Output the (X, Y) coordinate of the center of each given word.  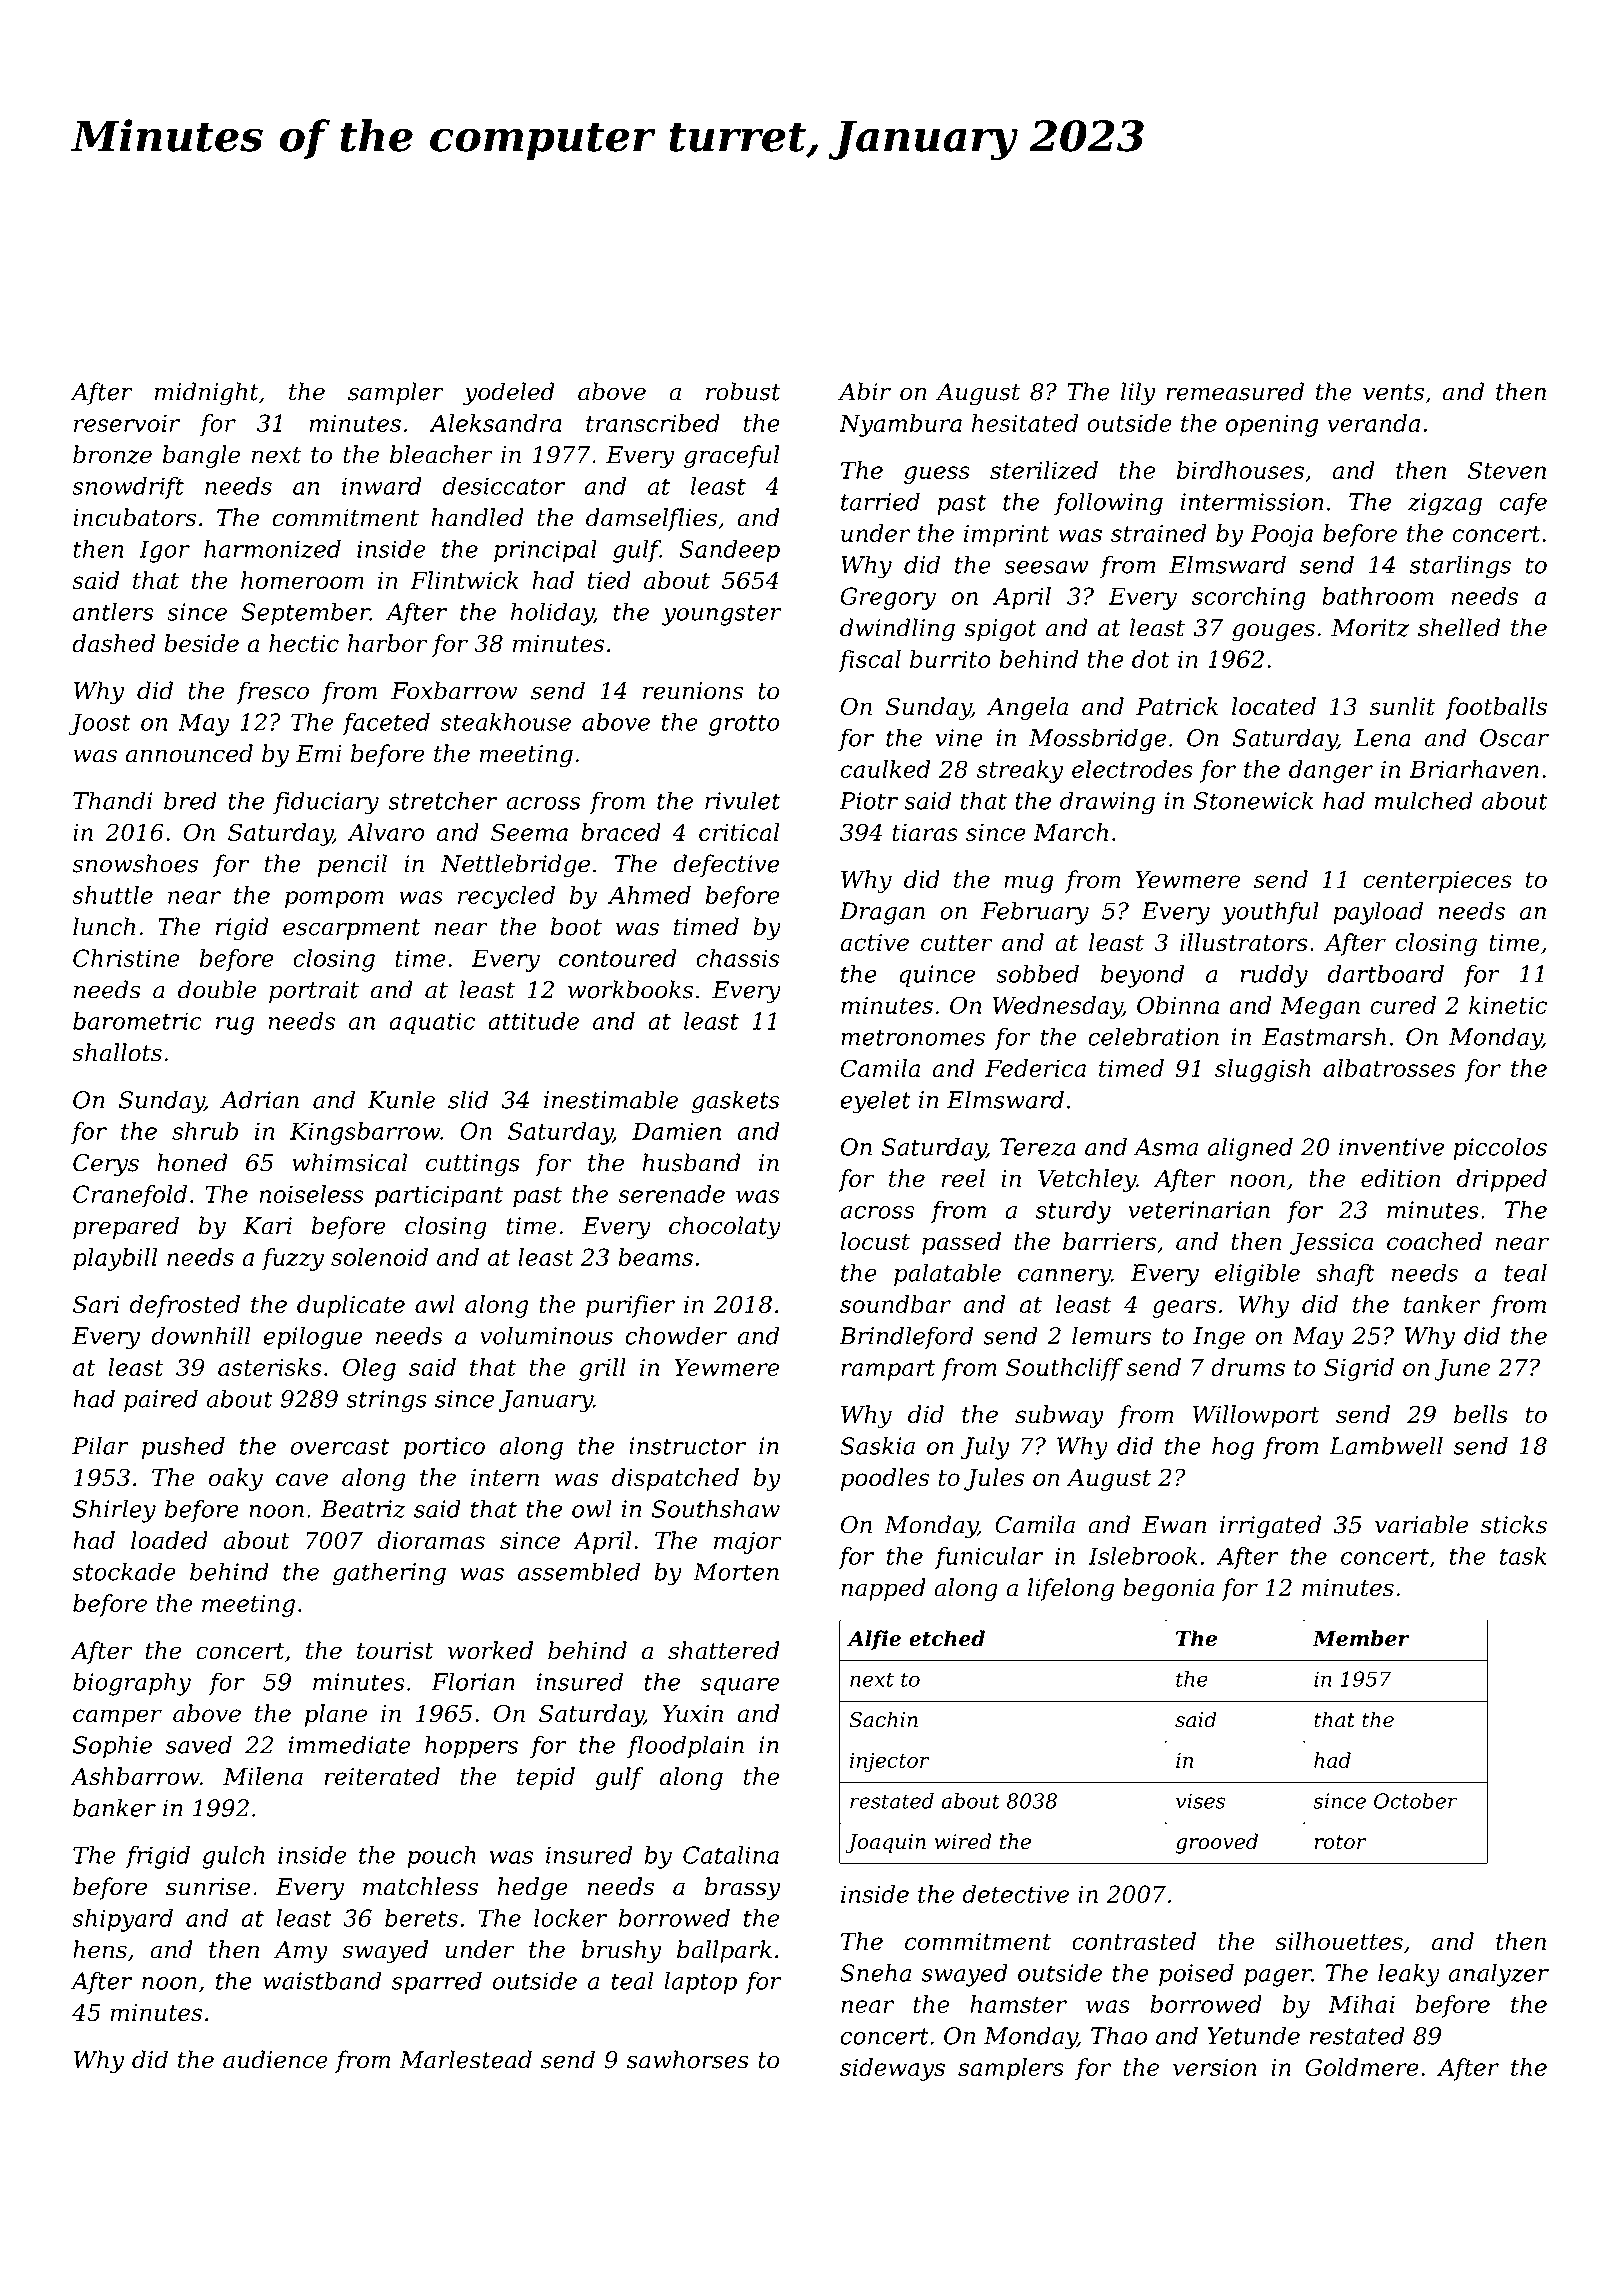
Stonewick (1254, 800)
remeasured (1235, 391)
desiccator (503, 486)
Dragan (882, 913)
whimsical (350, 1162)
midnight (207, 394)
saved (199, 1744)
